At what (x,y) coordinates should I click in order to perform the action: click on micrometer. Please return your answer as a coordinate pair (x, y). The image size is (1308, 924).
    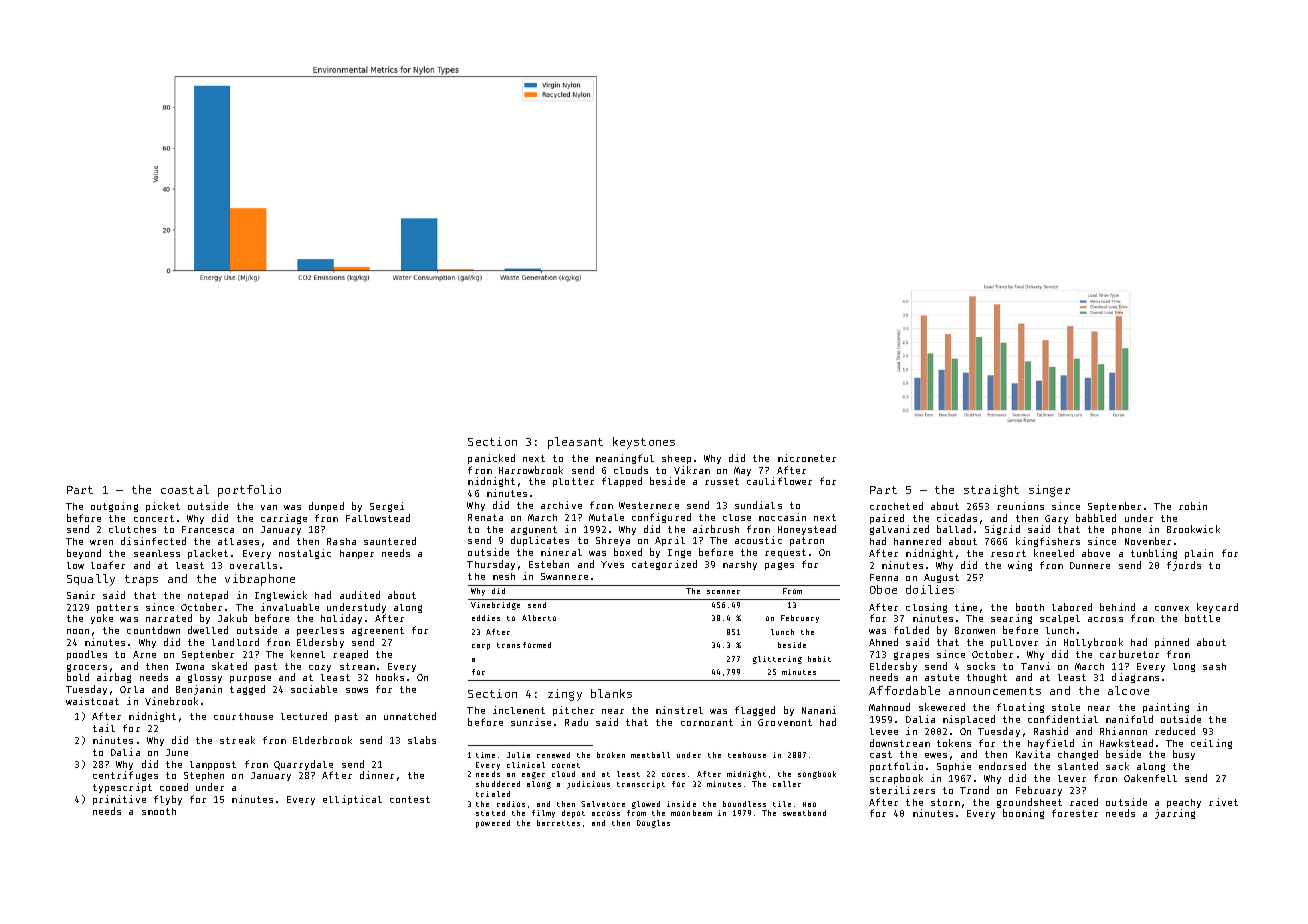
    Looking at the image, I should click on (807, 458).
